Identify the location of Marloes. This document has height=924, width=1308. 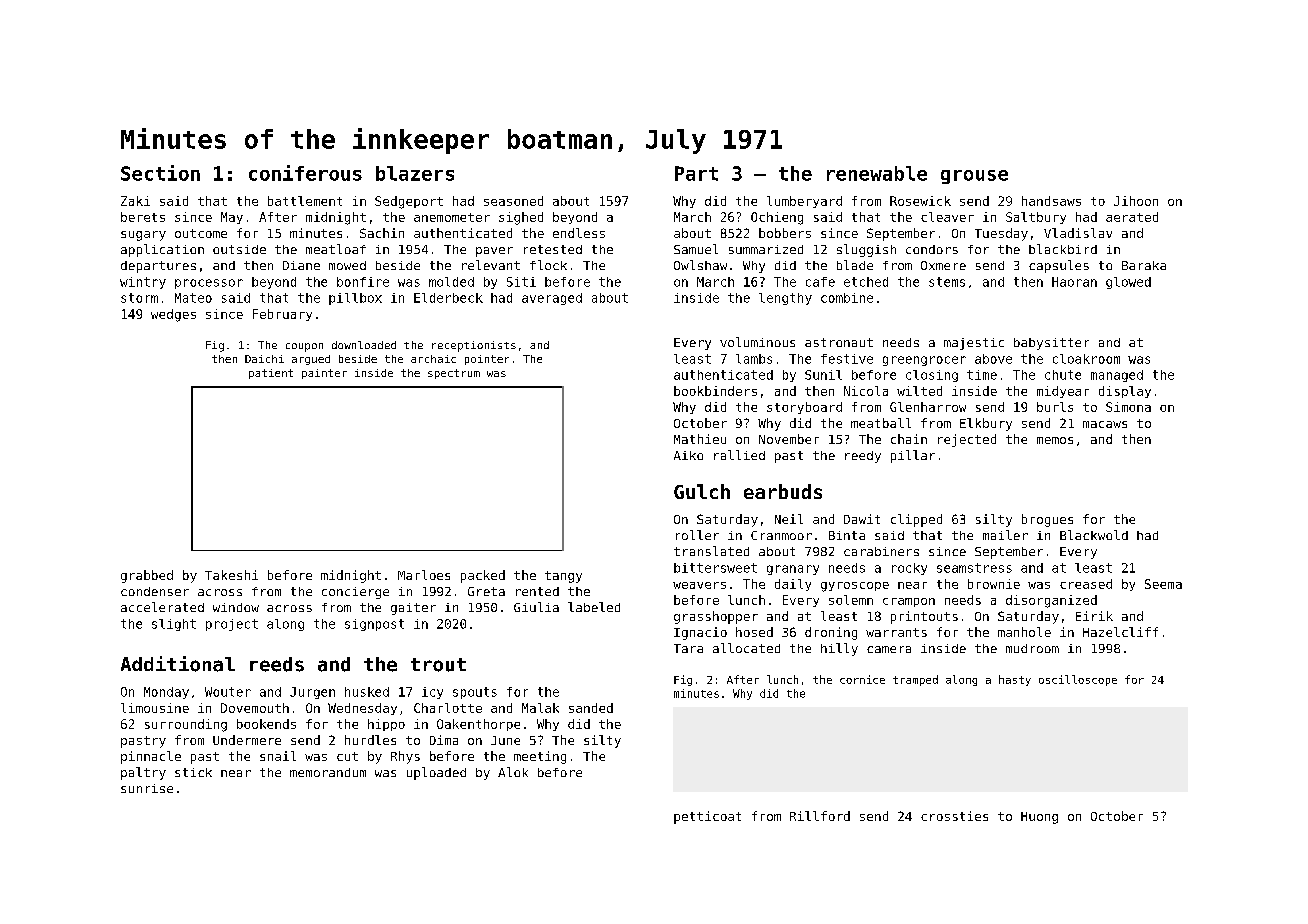
(424, 575).
